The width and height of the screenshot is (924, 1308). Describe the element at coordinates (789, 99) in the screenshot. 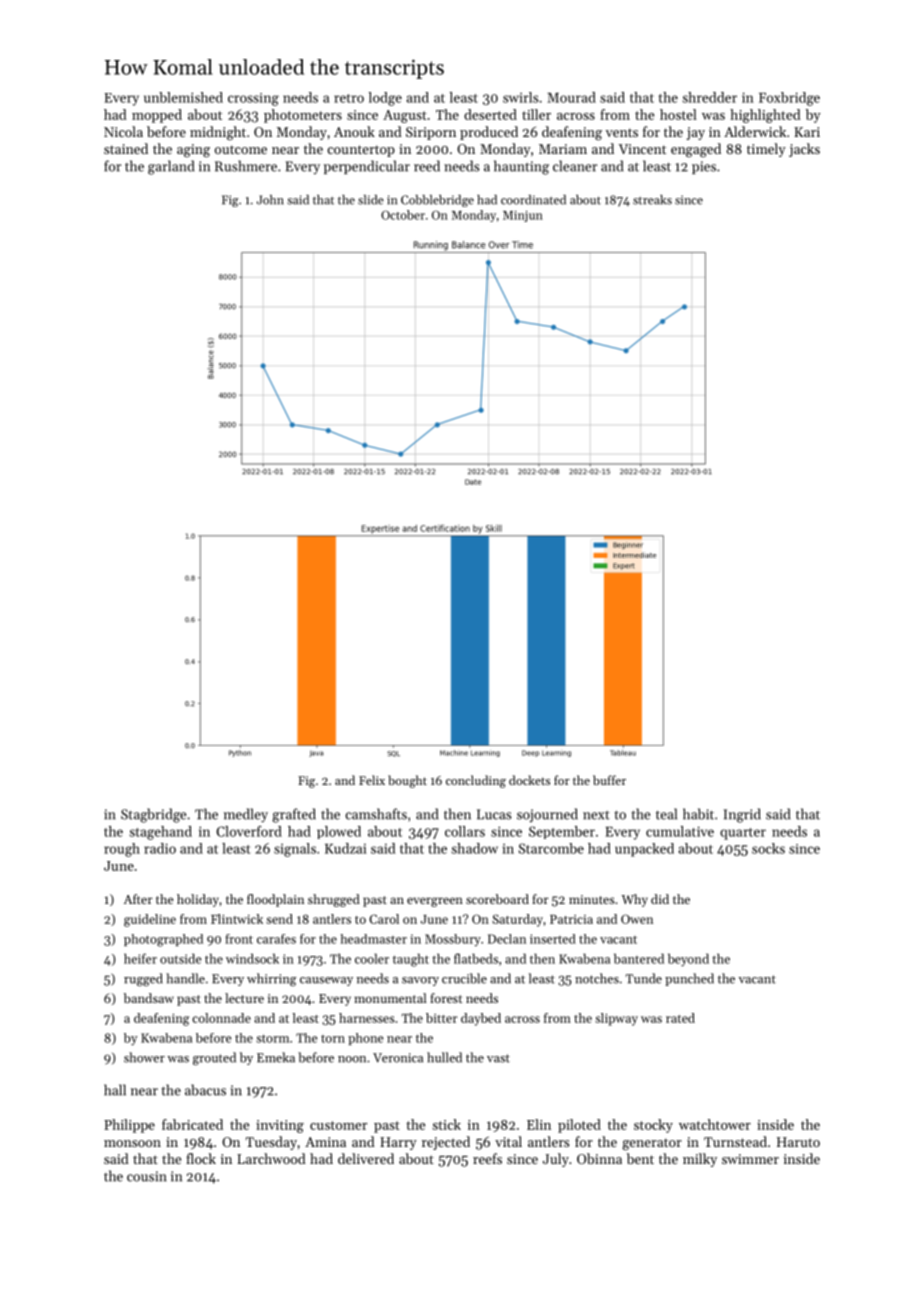

I see `Foxbridge` at that location.
